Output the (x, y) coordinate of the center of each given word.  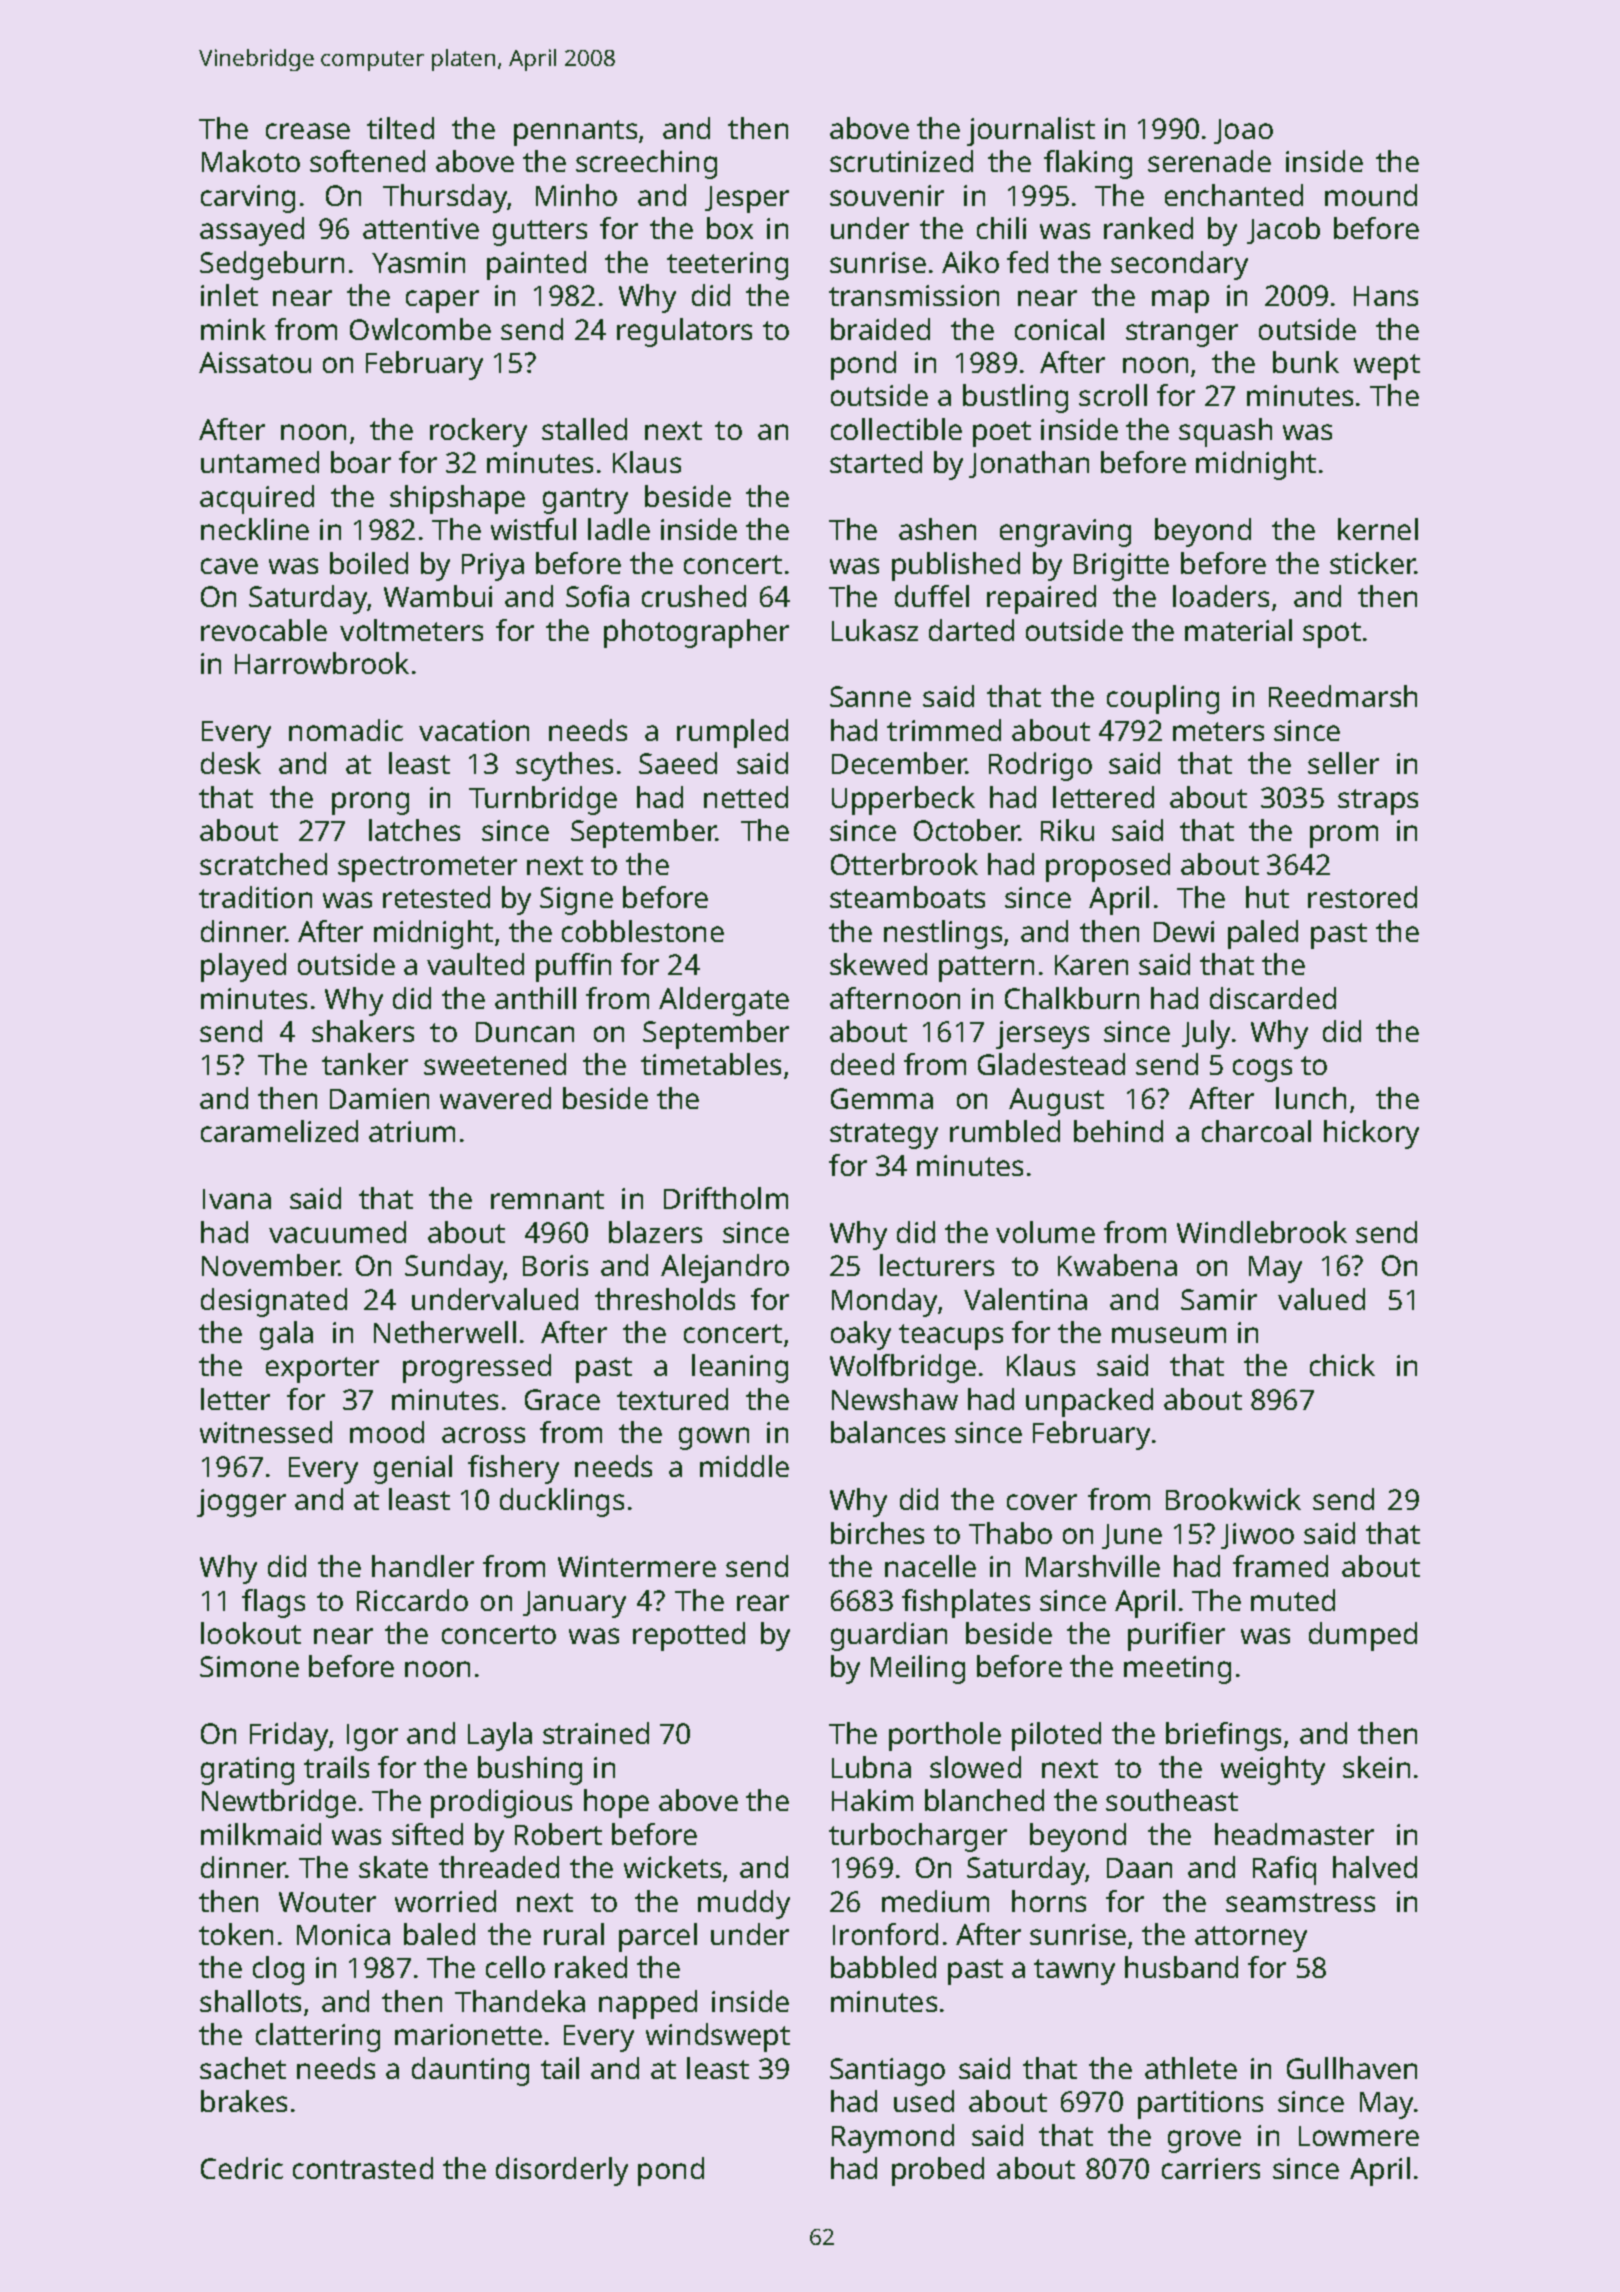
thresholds (665, 1299)
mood (387, 1432)
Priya (493, 567)
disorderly (562, 2171)
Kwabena (1117, 1265)
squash (1225, 432)
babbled (883, 1967)
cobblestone (643, 931)
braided (880, 329)
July (1206, 1034)
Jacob (1283, 230)
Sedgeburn (272, 265)
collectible (896, 429)
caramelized (279, 1131)
